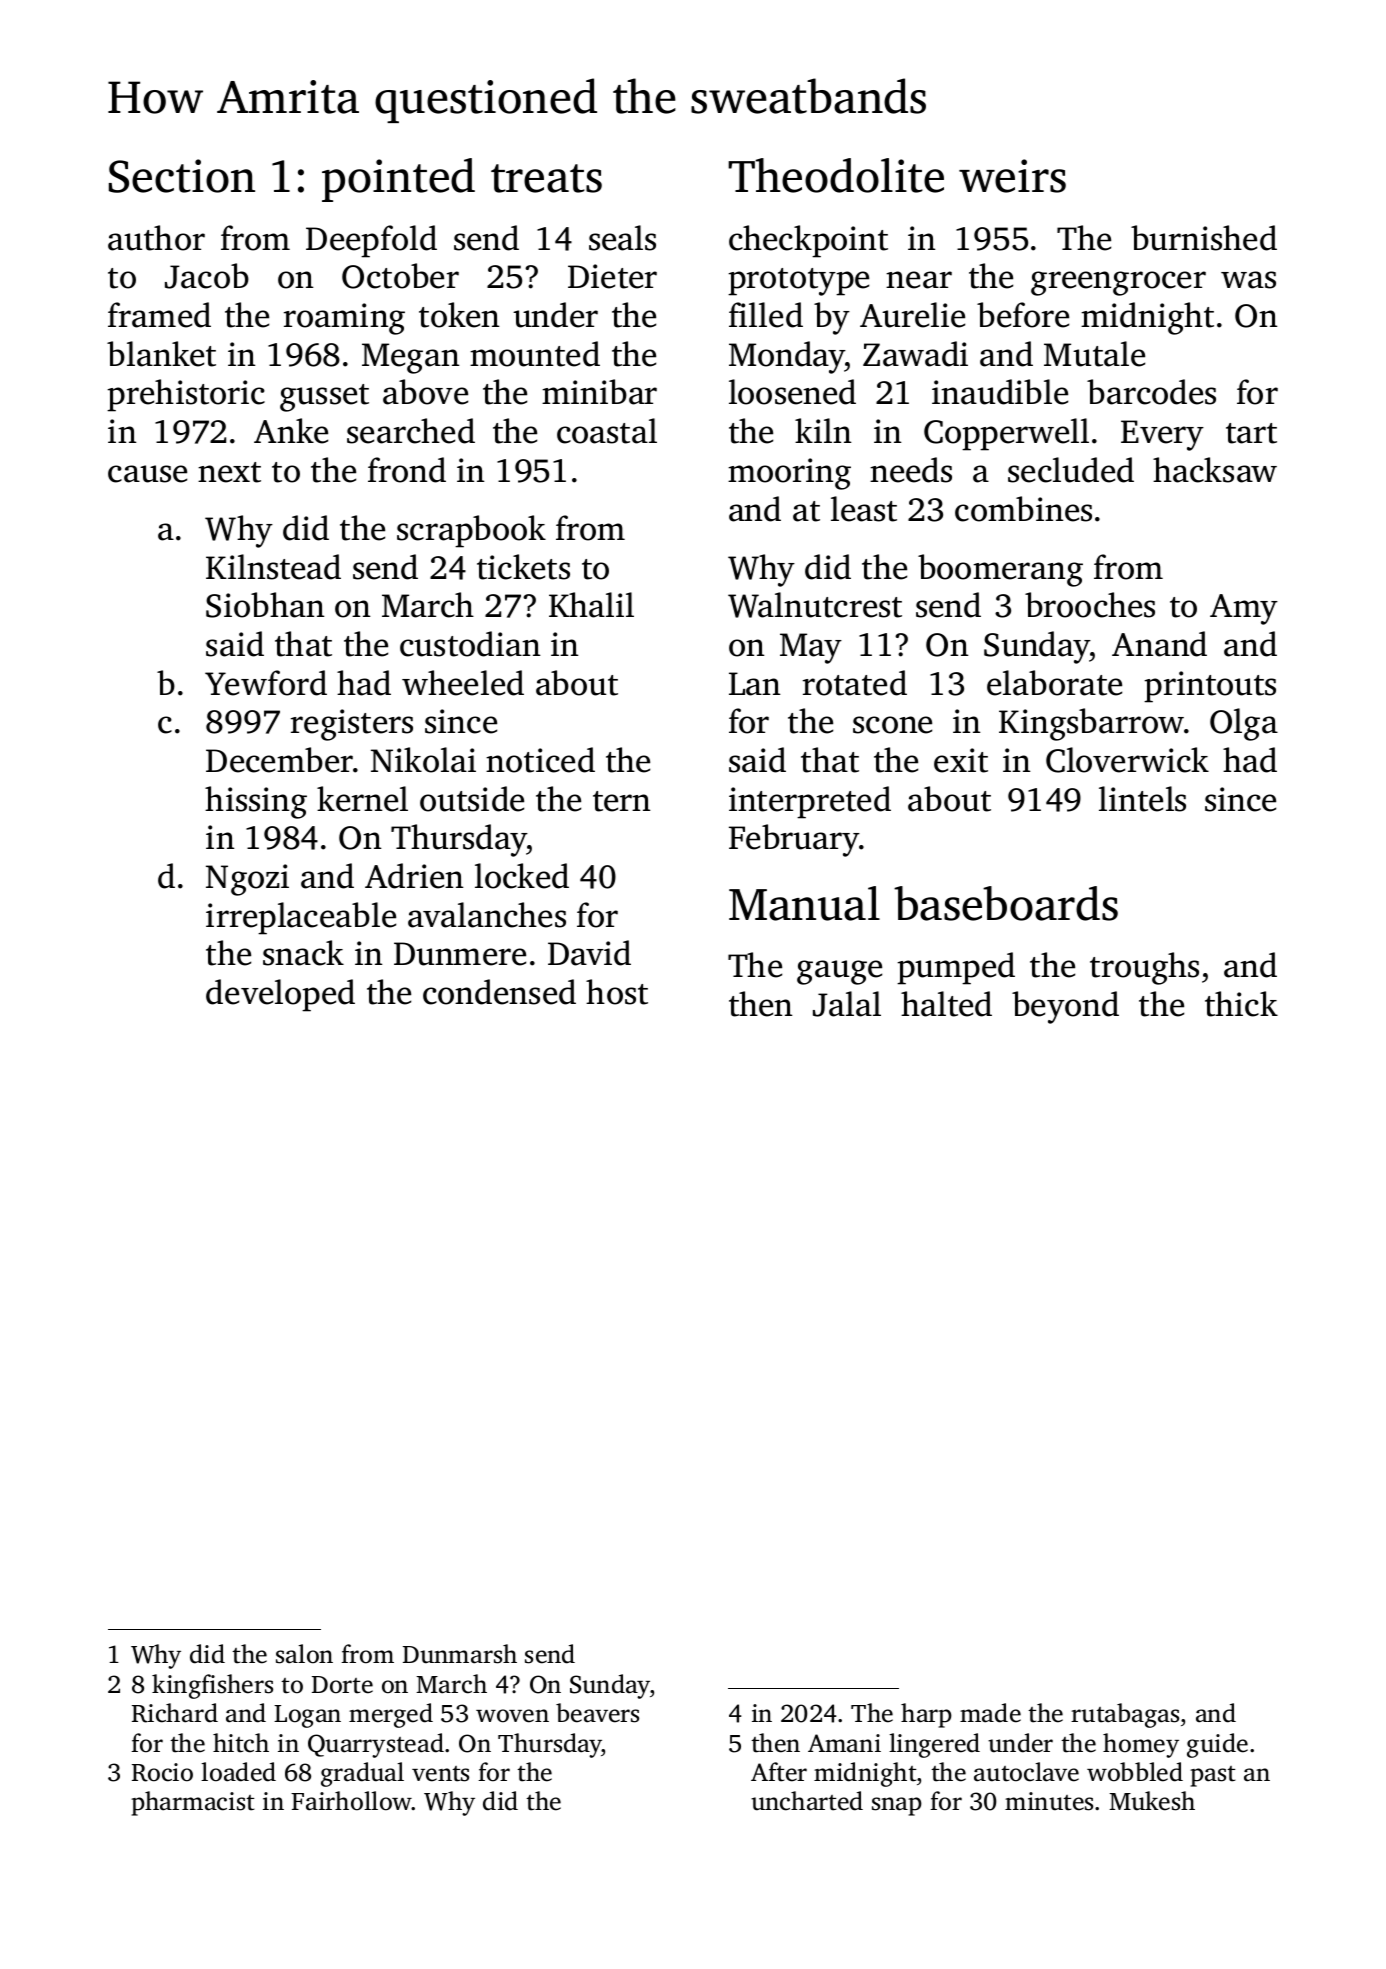 This screenshot has height=1969, width=1386. What do you see at coordinates (1065, 1007) in the screenshot?
I see `beyond` at bounding box center [1065, 1007].
